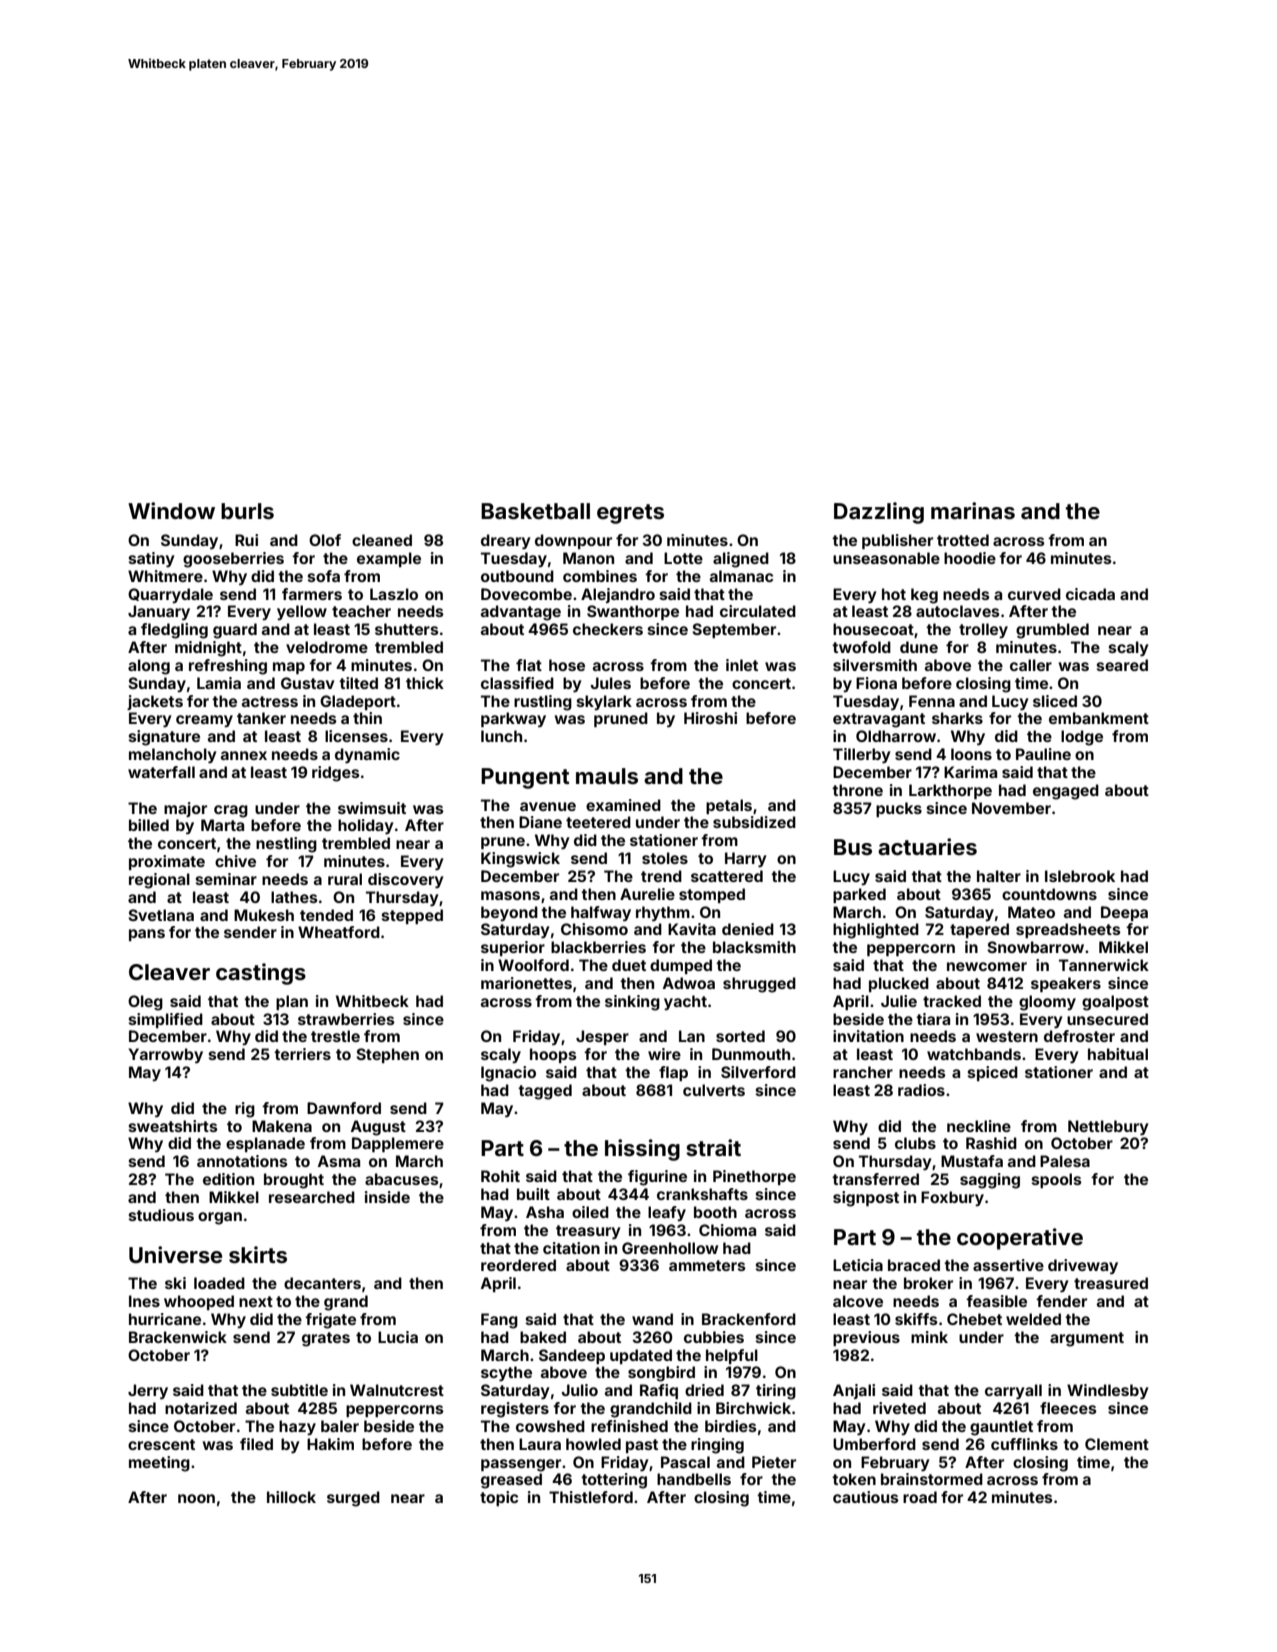 Image resolution: width=1277 pixels, height=1652 pixels. Describe the element at coordinates (175, 1254) in the screenshot. I see `Universe` at that location.
